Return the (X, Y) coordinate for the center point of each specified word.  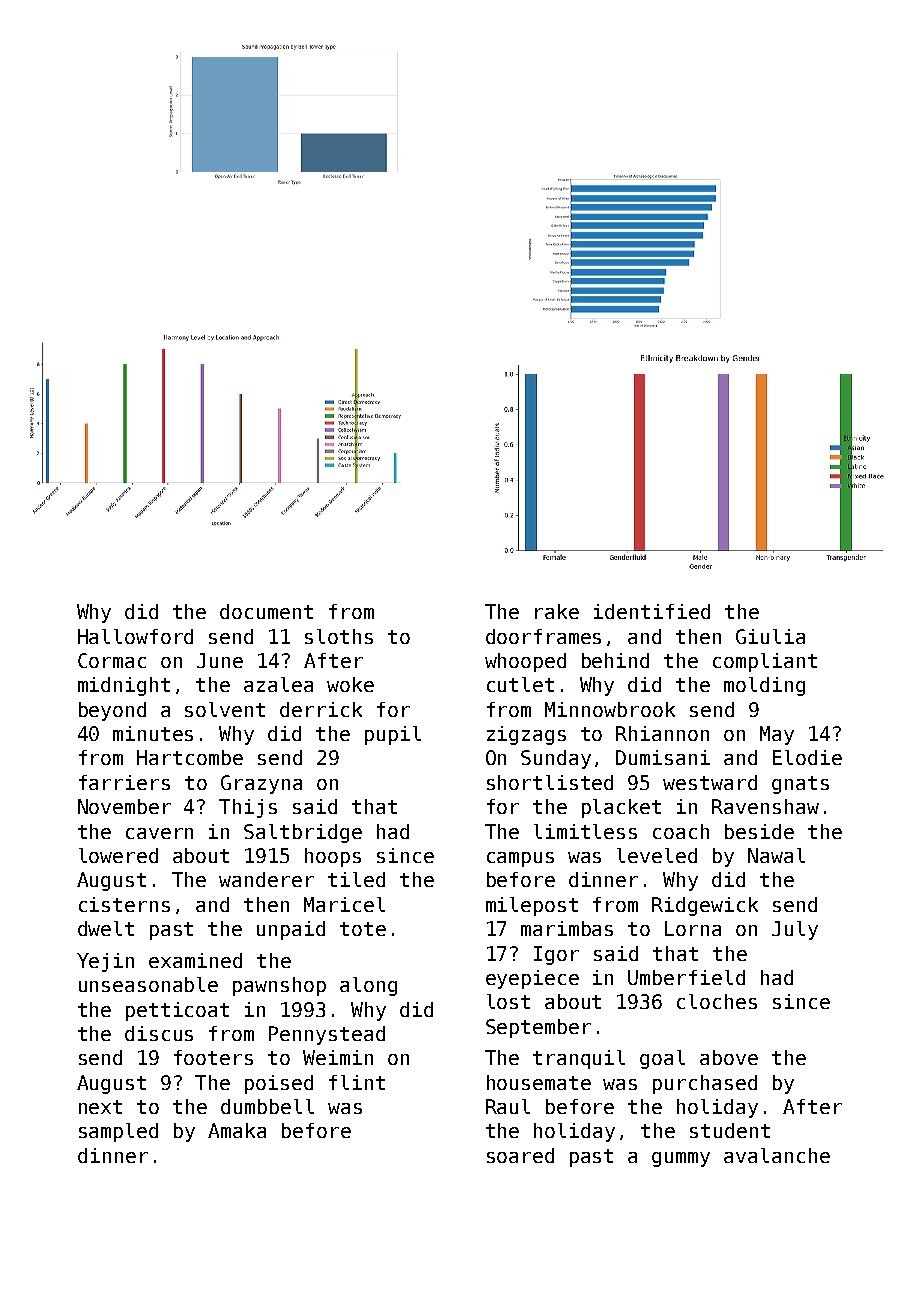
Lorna (693, 928)
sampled (118, 1132)
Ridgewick (705, 906)
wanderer (266, 879)
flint (357, 1082)
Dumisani (663, 757)
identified (652, 611)
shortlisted (550, 782)
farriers (124, 782)
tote (363, 929)
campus (520, 859)
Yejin (105, 962)
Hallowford (135, 636)
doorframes (543, 636)
